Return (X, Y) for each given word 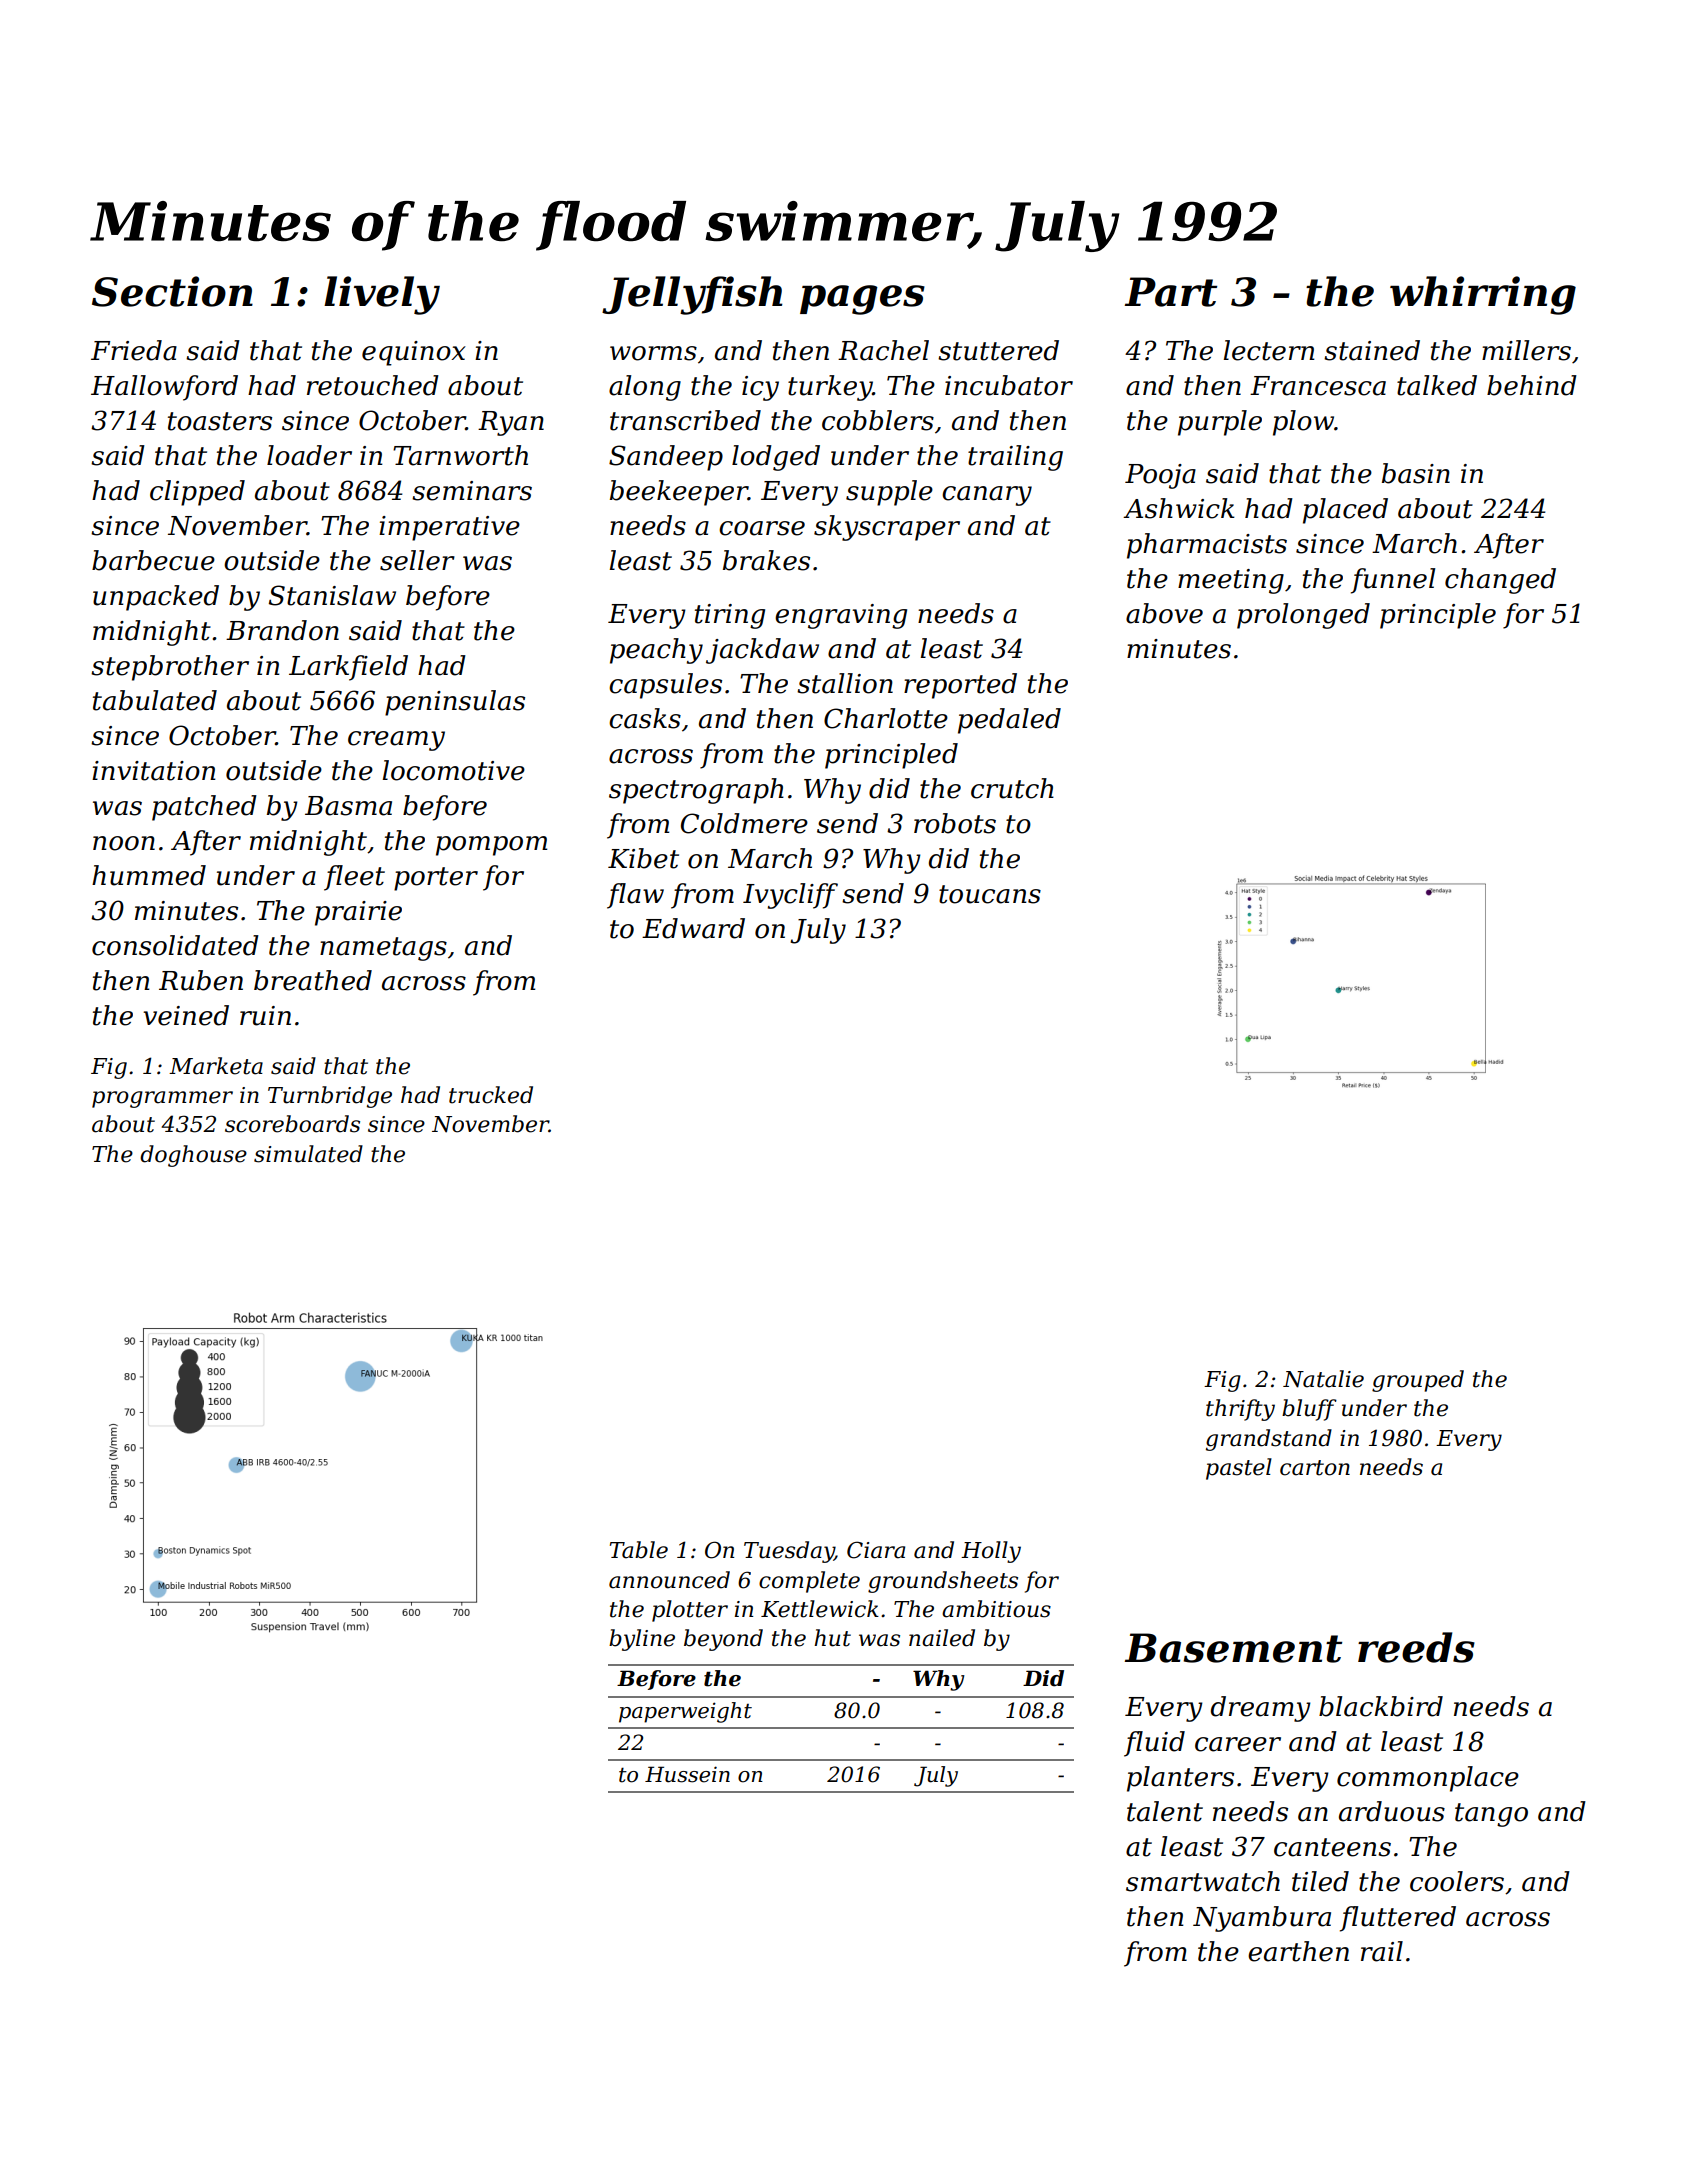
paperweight (685, 1712)
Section (172, 291)
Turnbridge (330, 1097)
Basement (1233, 1648)
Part (1171, 292)
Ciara (876, 1550)
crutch (1012, 788)
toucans (990, 894)
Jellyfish (692, 295)
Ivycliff (790, 896)
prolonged (1303, 616)
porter (436, 879)
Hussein (687, 1774)
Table (639, 1550)
